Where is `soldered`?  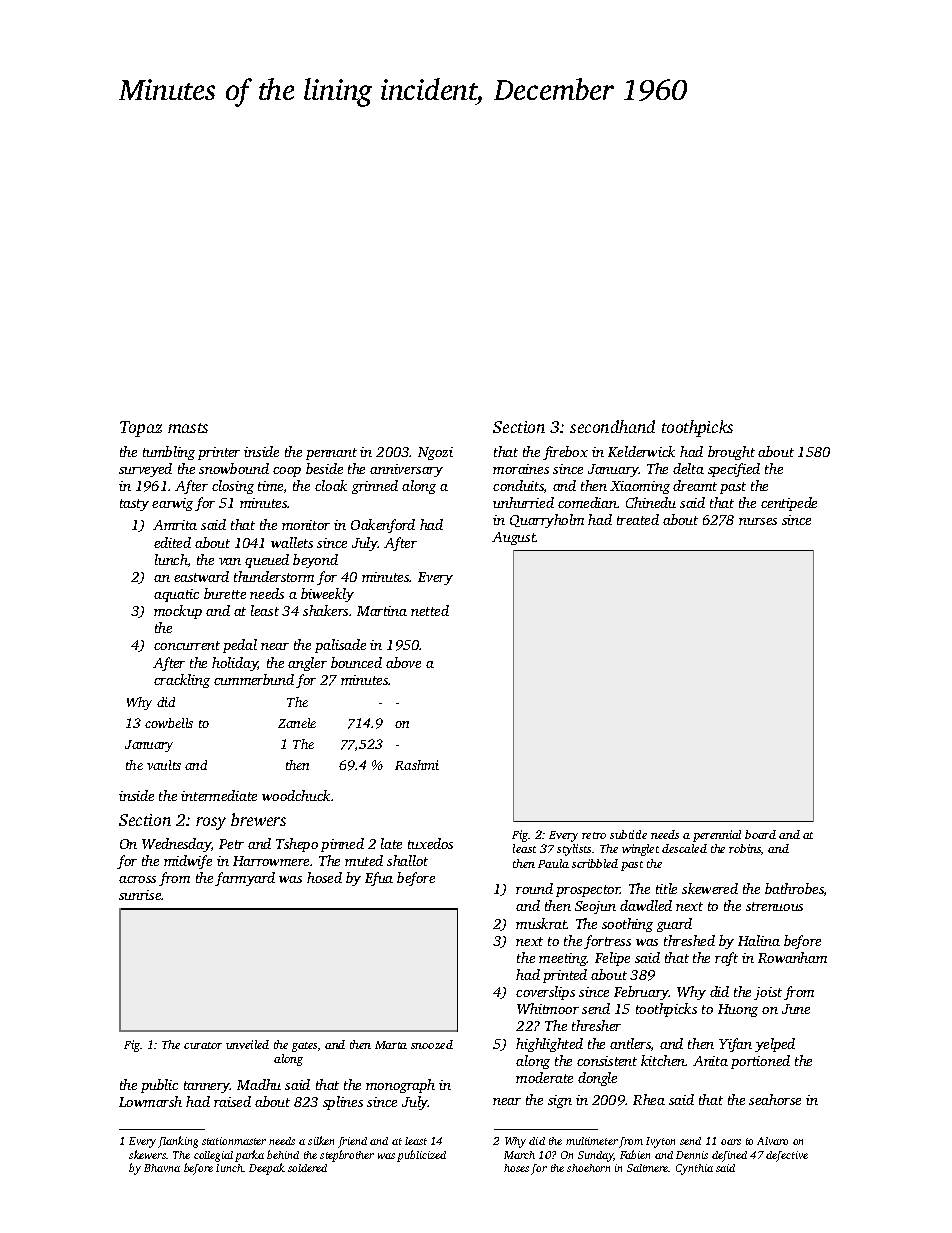
soldered is located at coordinates (307, 1168).
